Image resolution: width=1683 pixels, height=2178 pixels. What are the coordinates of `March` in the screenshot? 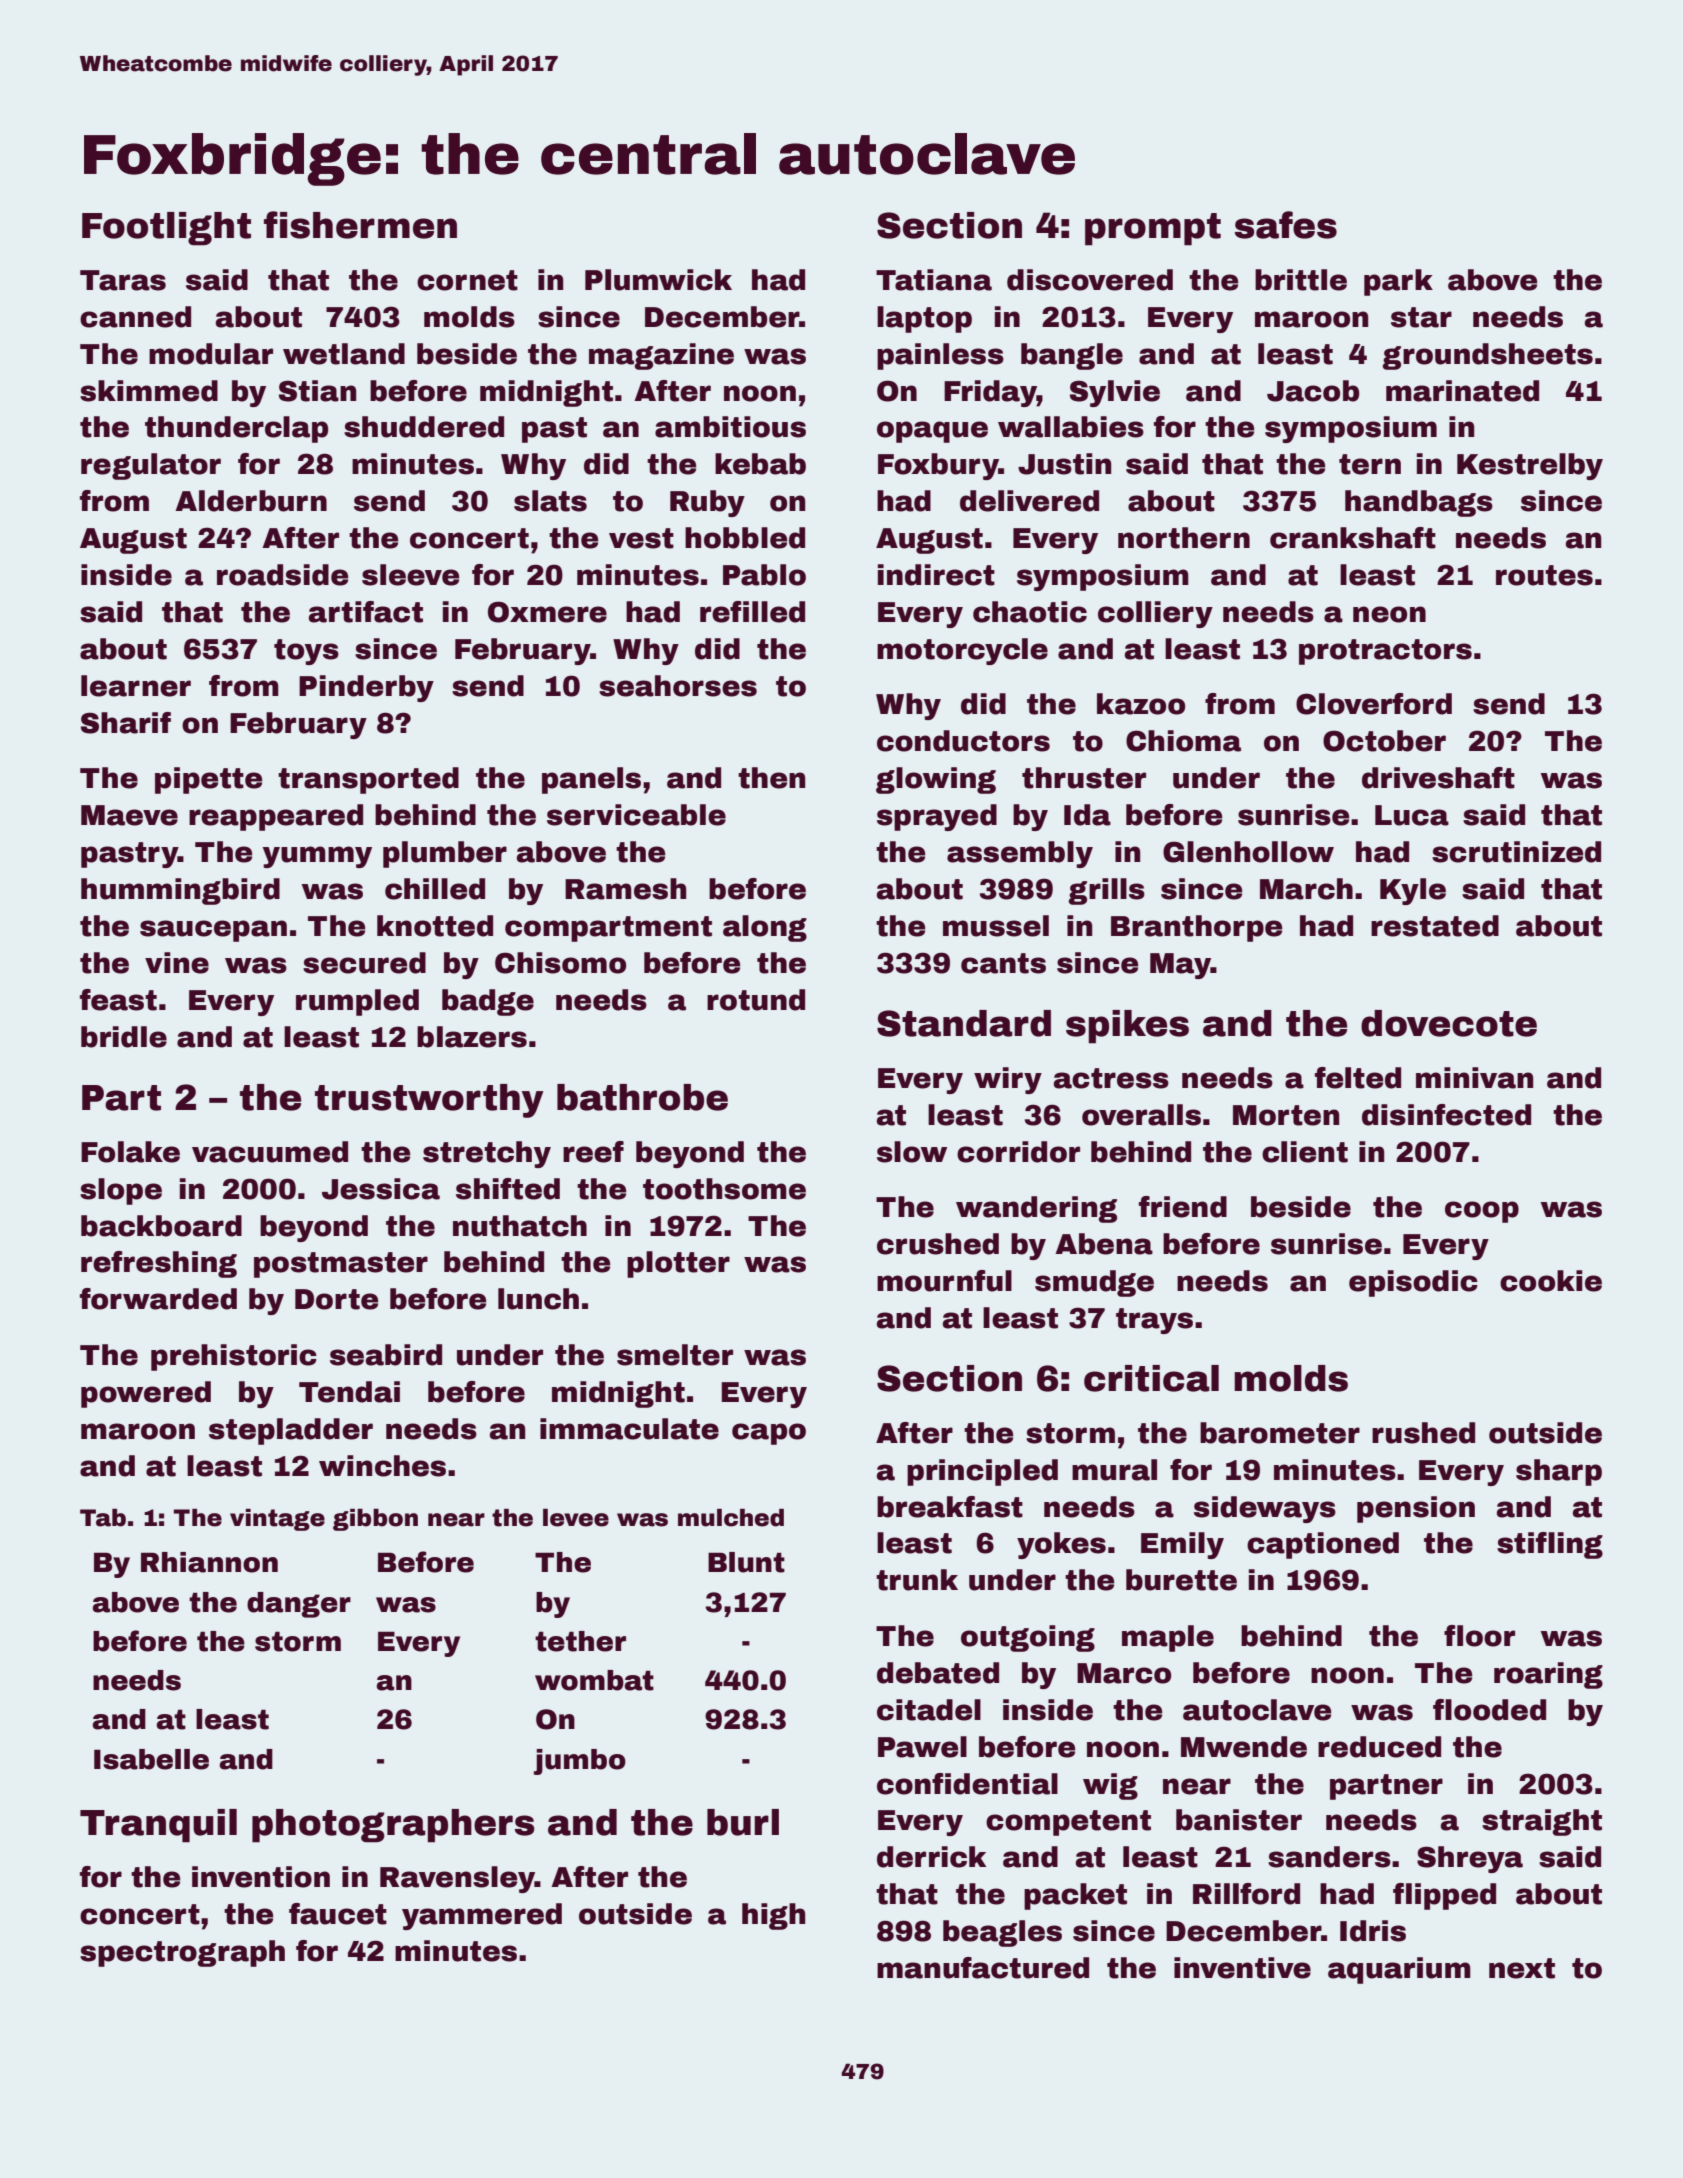 It's located at (1306, 889).
